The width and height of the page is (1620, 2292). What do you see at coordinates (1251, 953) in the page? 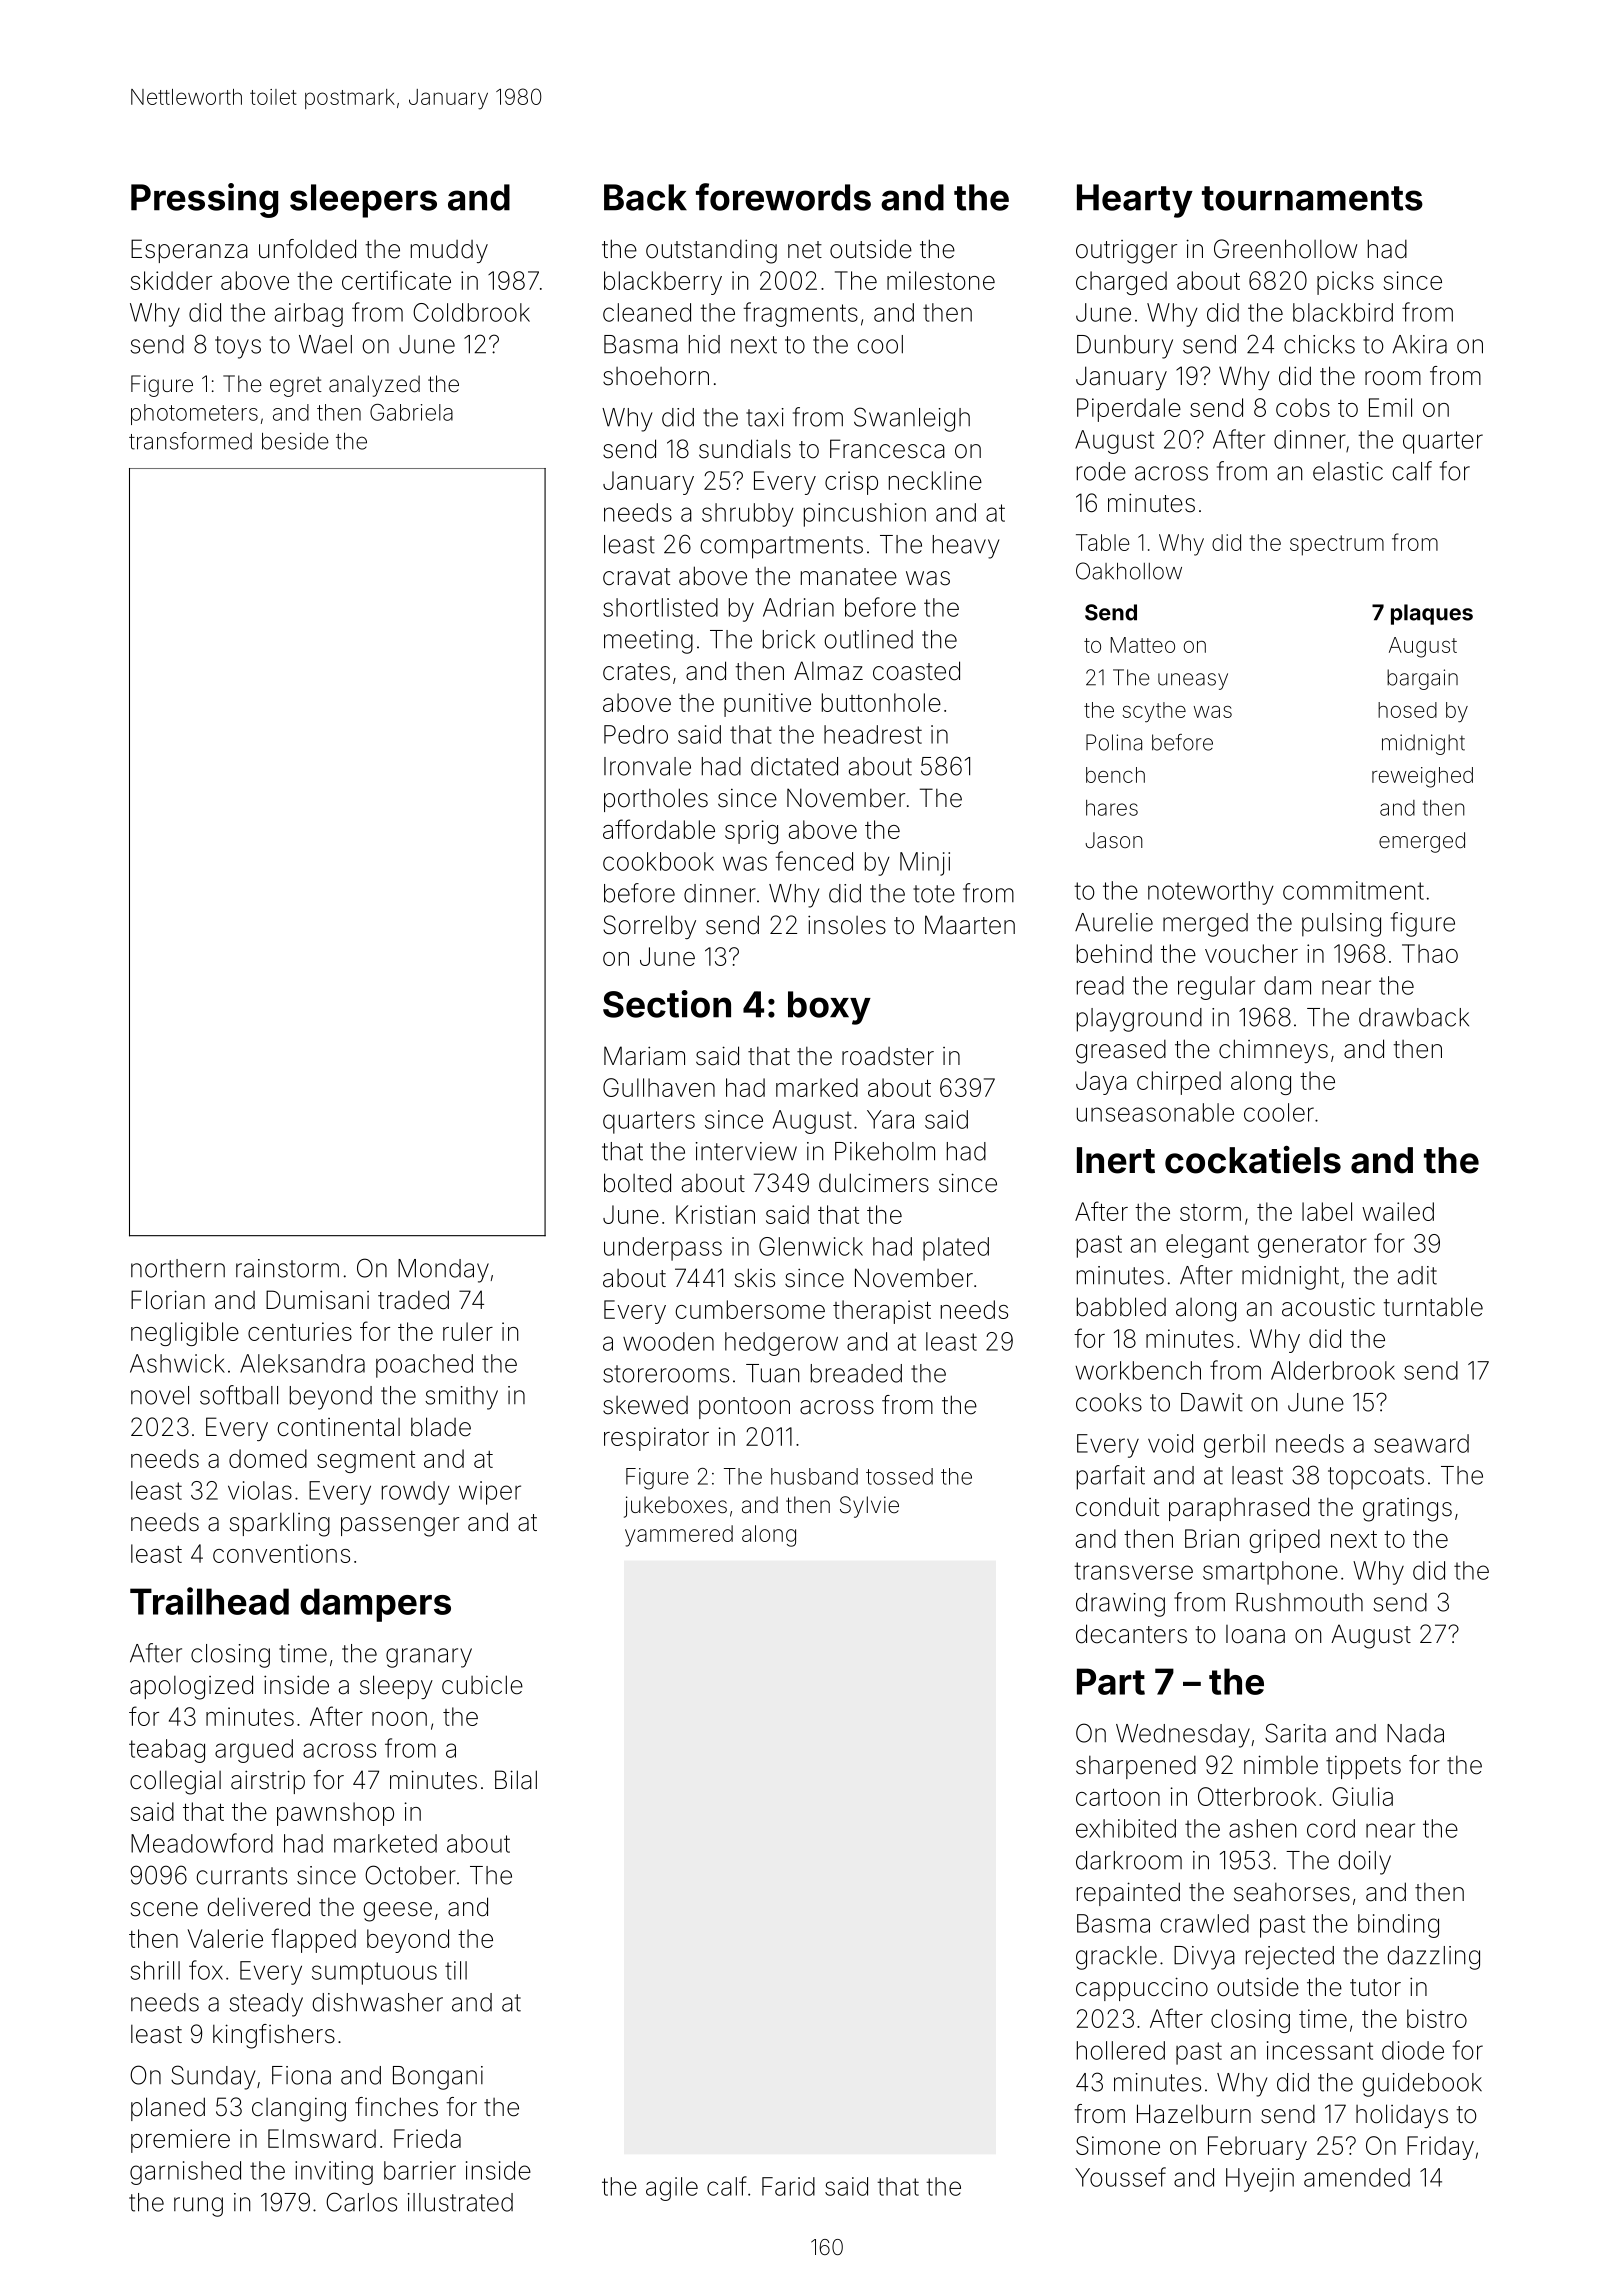
I see `voucher` at bounding box center [1251, 953].
